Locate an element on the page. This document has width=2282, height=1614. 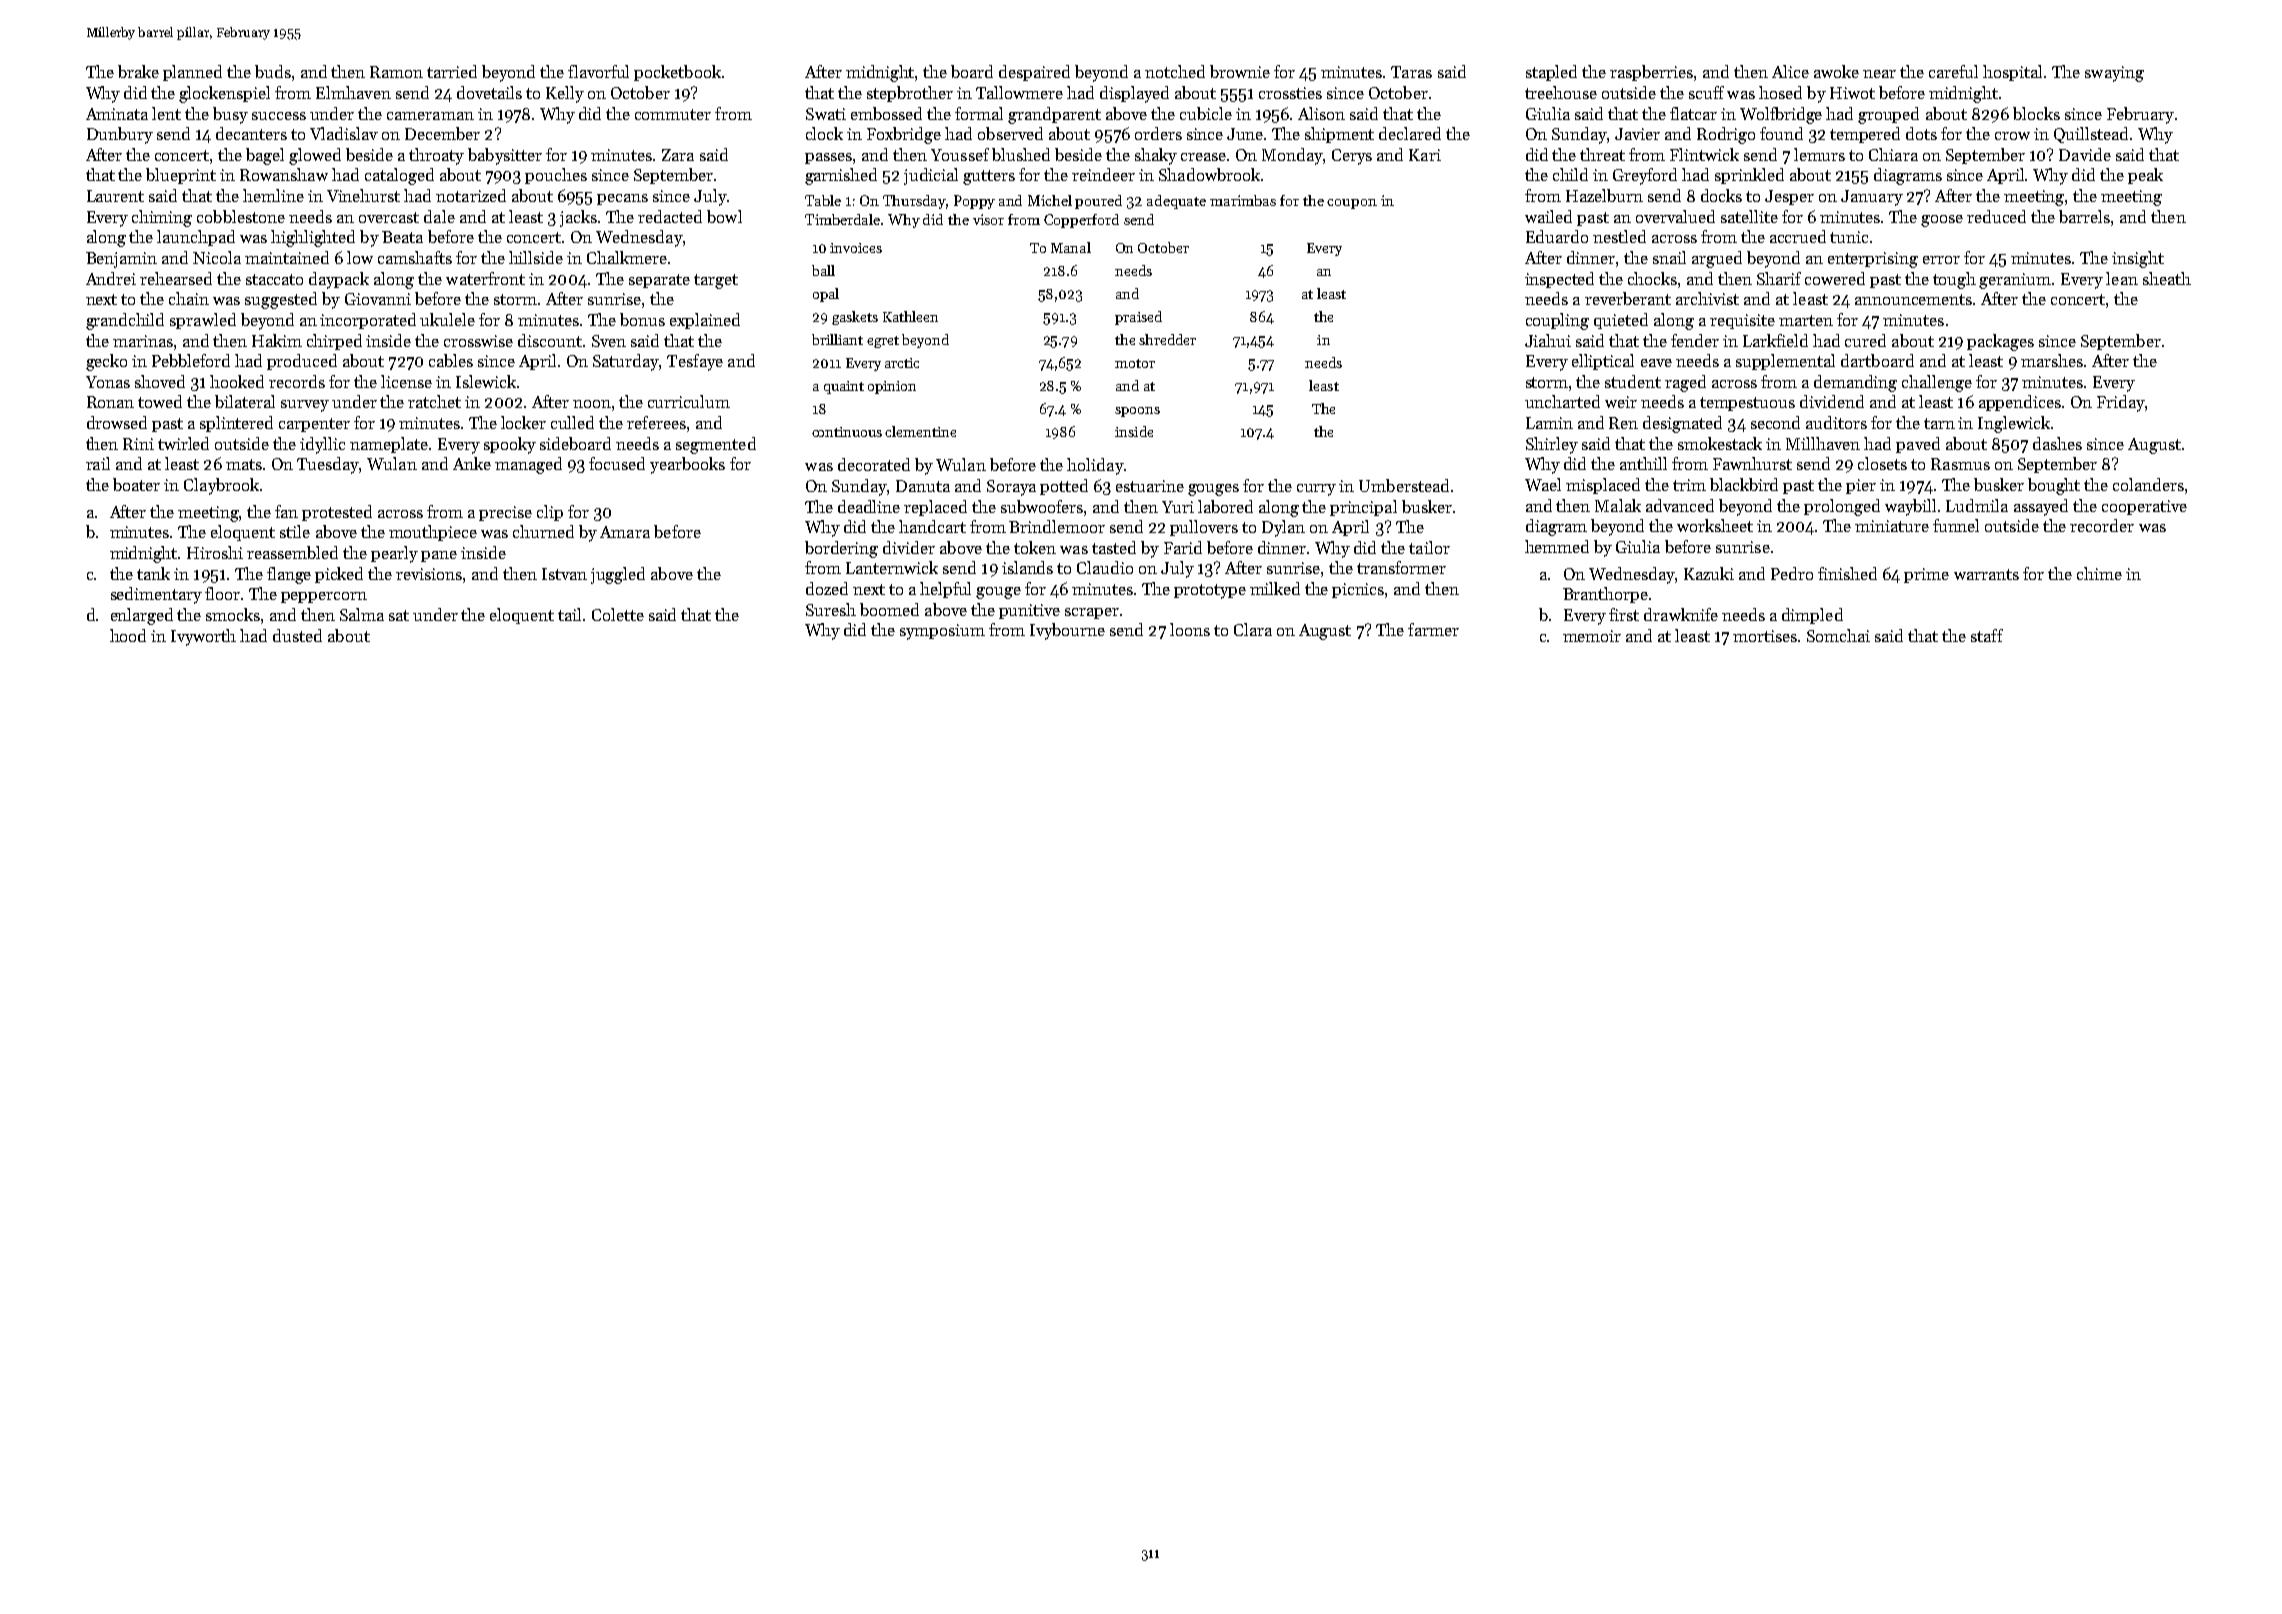
Beata is located at coordinates (402, 237).
